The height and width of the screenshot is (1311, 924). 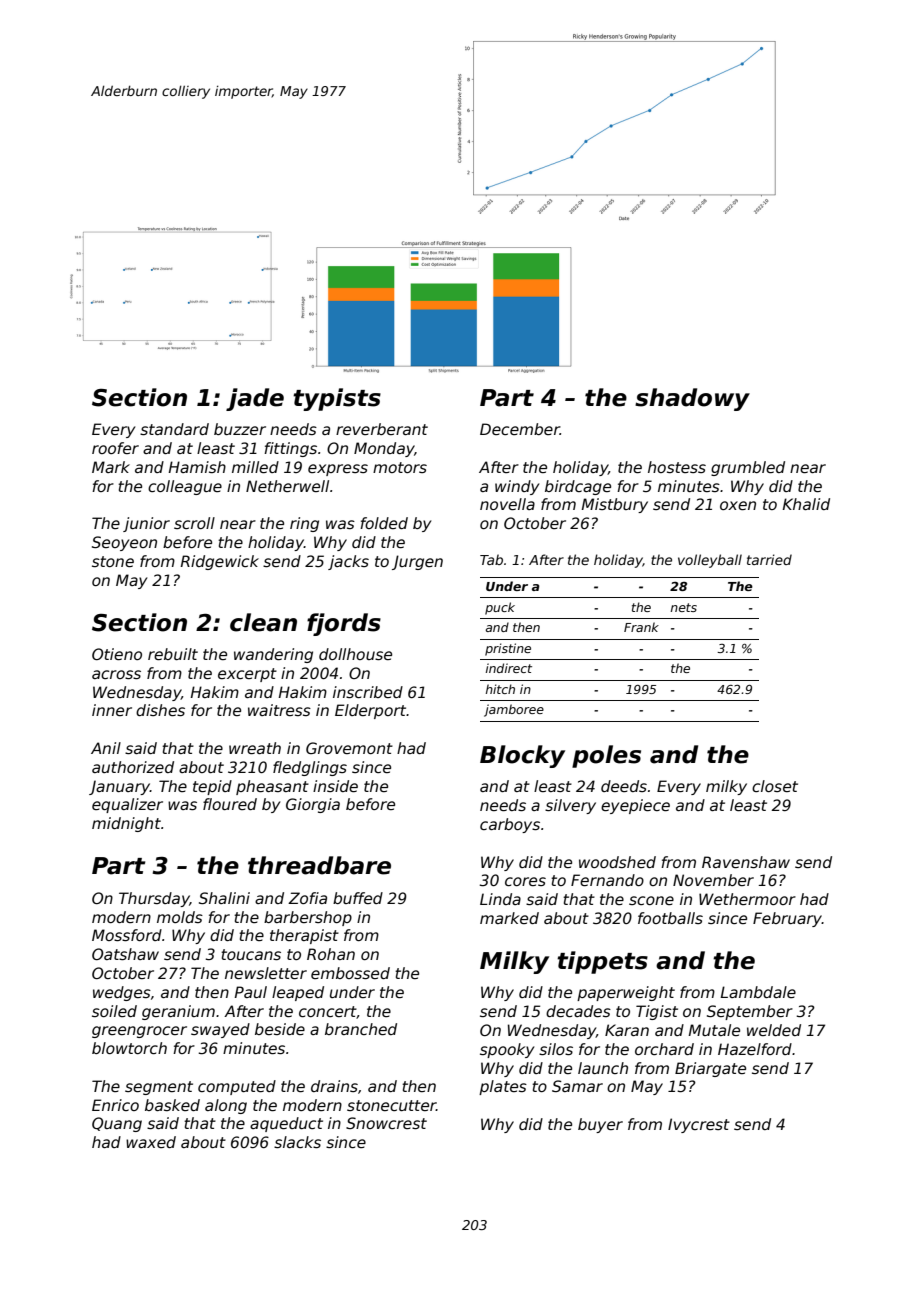 What do you see at coordinates (290, 449) in the screenshot?
I see `fittings` at bounding box center [290, 449].
